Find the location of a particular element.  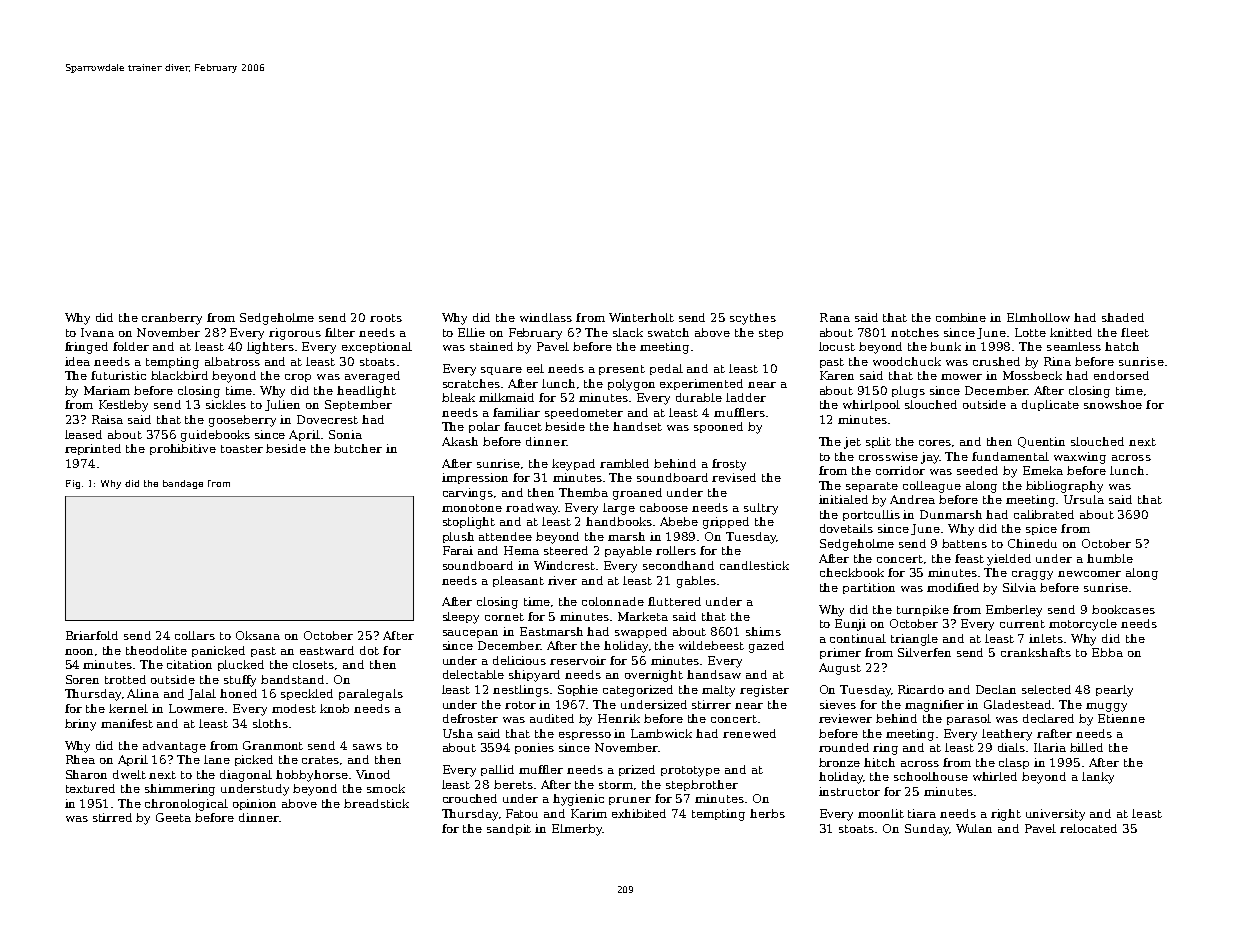

ponies is located at coordinates (534, 748).
